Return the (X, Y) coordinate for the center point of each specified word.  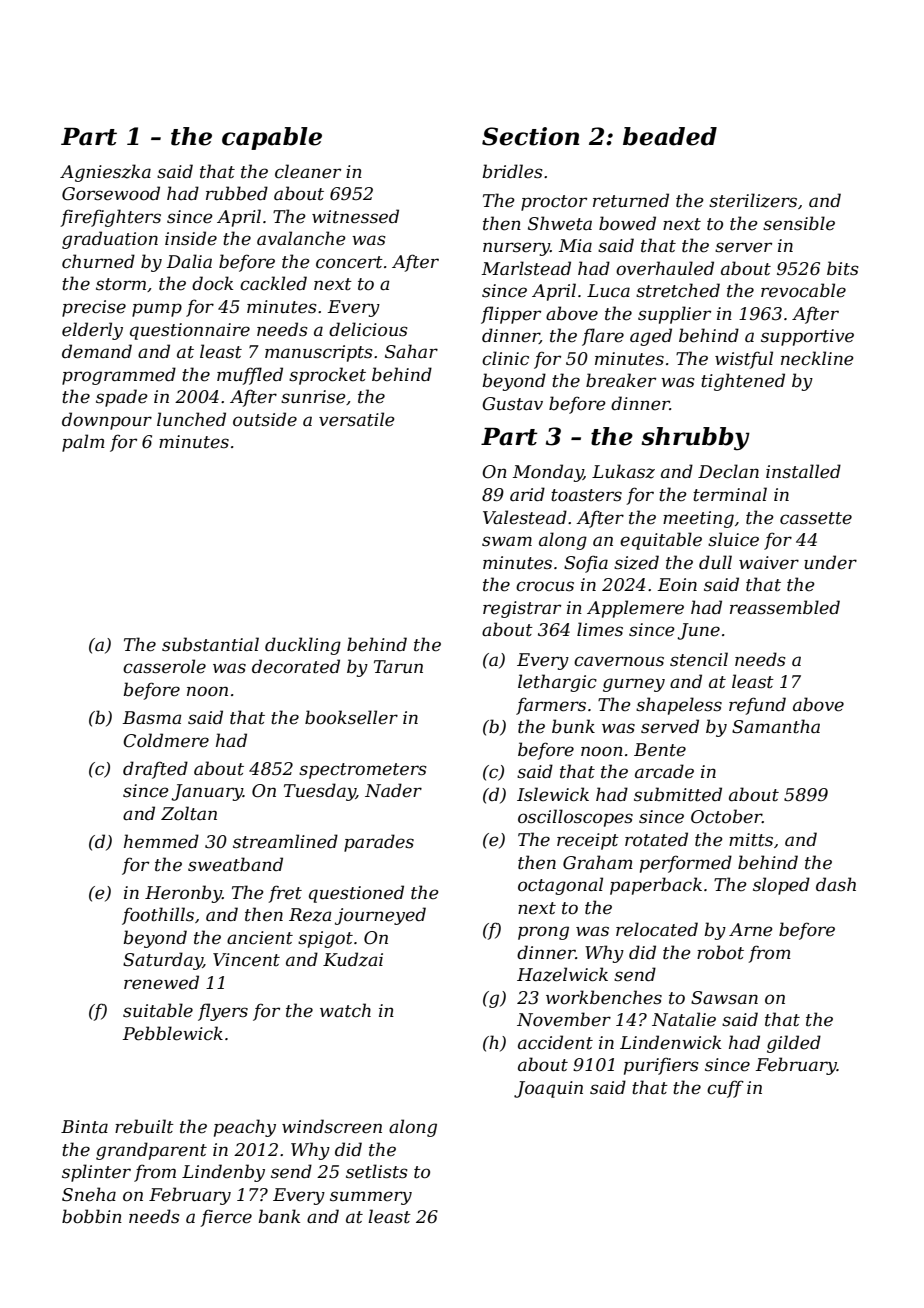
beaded (670, 136)
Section (530, 136)
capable (272, 138)
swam (507, 541)
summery (371, 1198)
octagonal (560, 886)
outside (265, 419)
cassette (816, 518)
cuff (725, 1089)
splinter (96, 1173)
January (207, 792)
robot (720, 952)
